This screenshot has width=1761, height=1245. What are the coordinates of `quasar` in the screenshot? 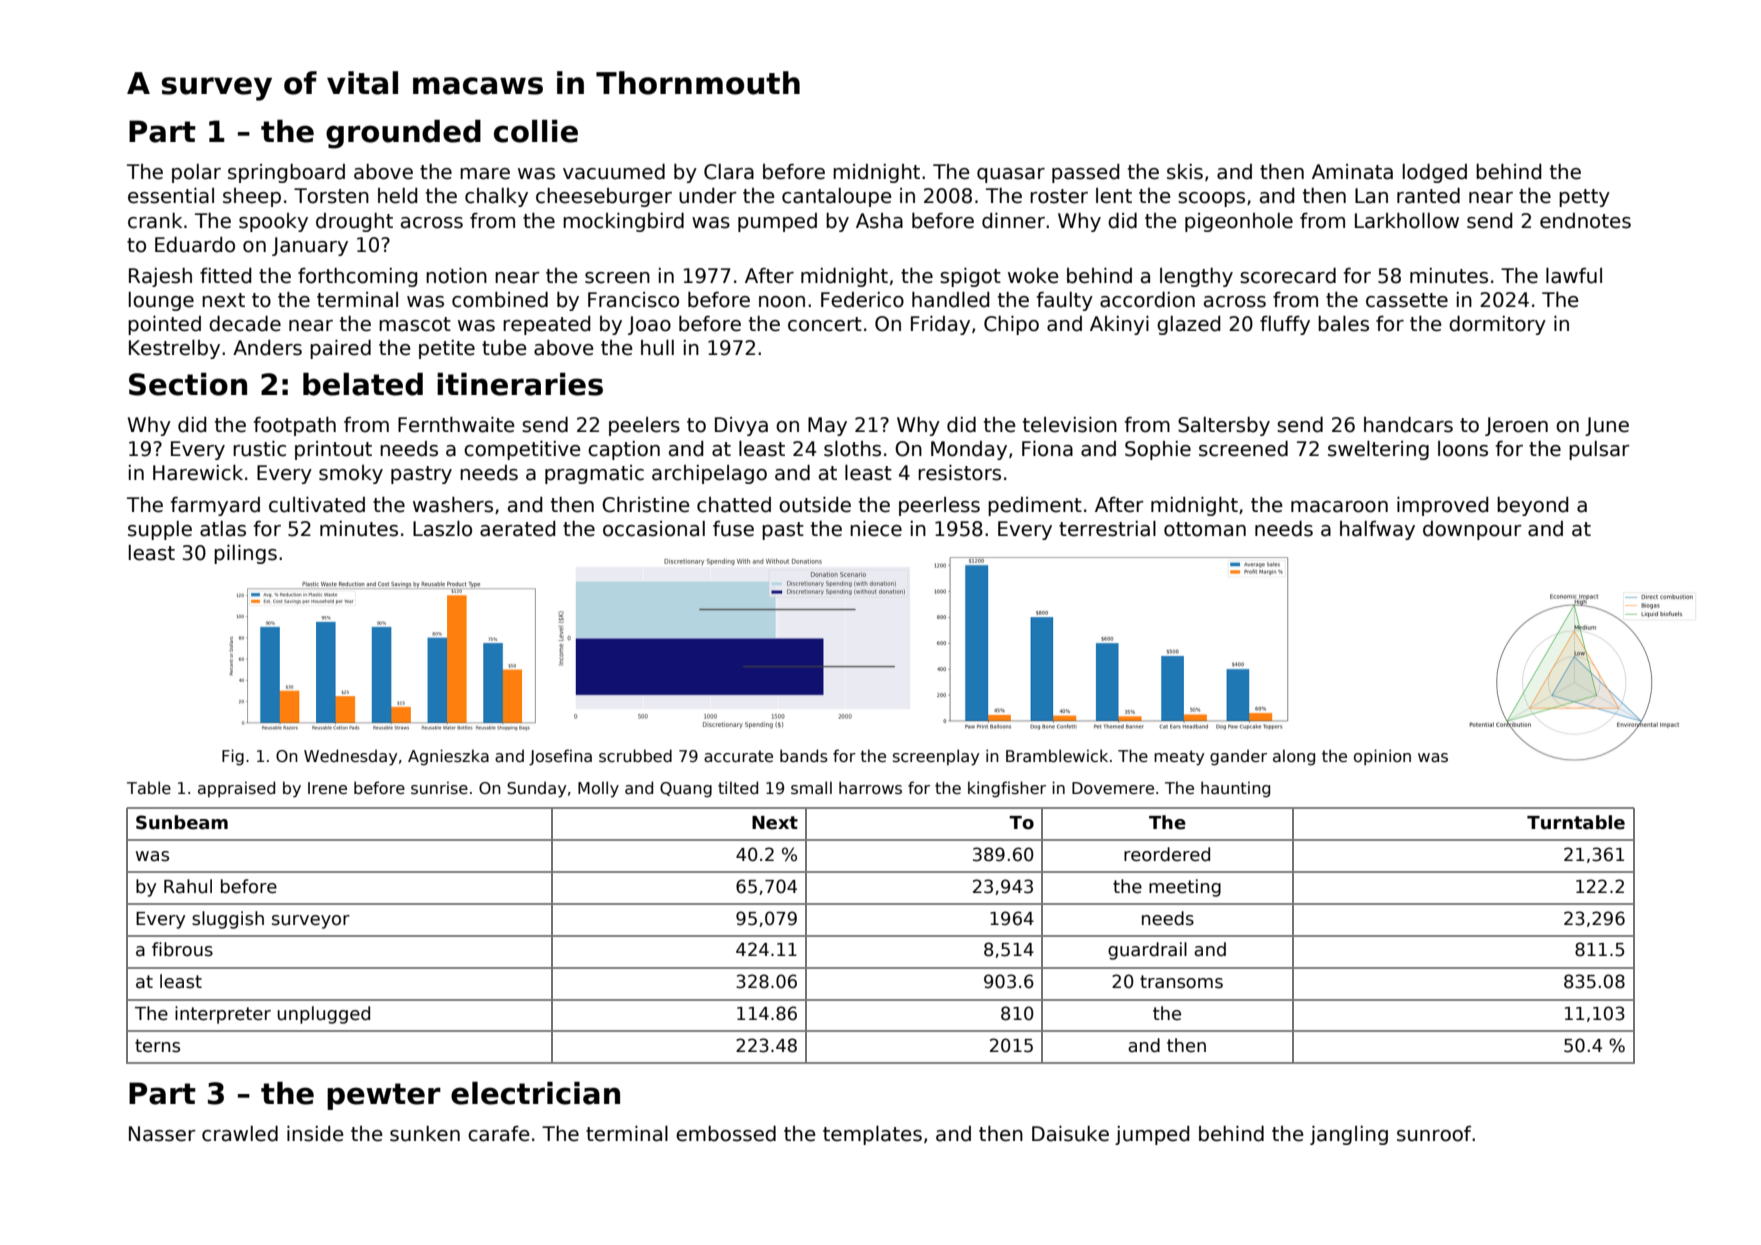 It's located at (1011, 175).
